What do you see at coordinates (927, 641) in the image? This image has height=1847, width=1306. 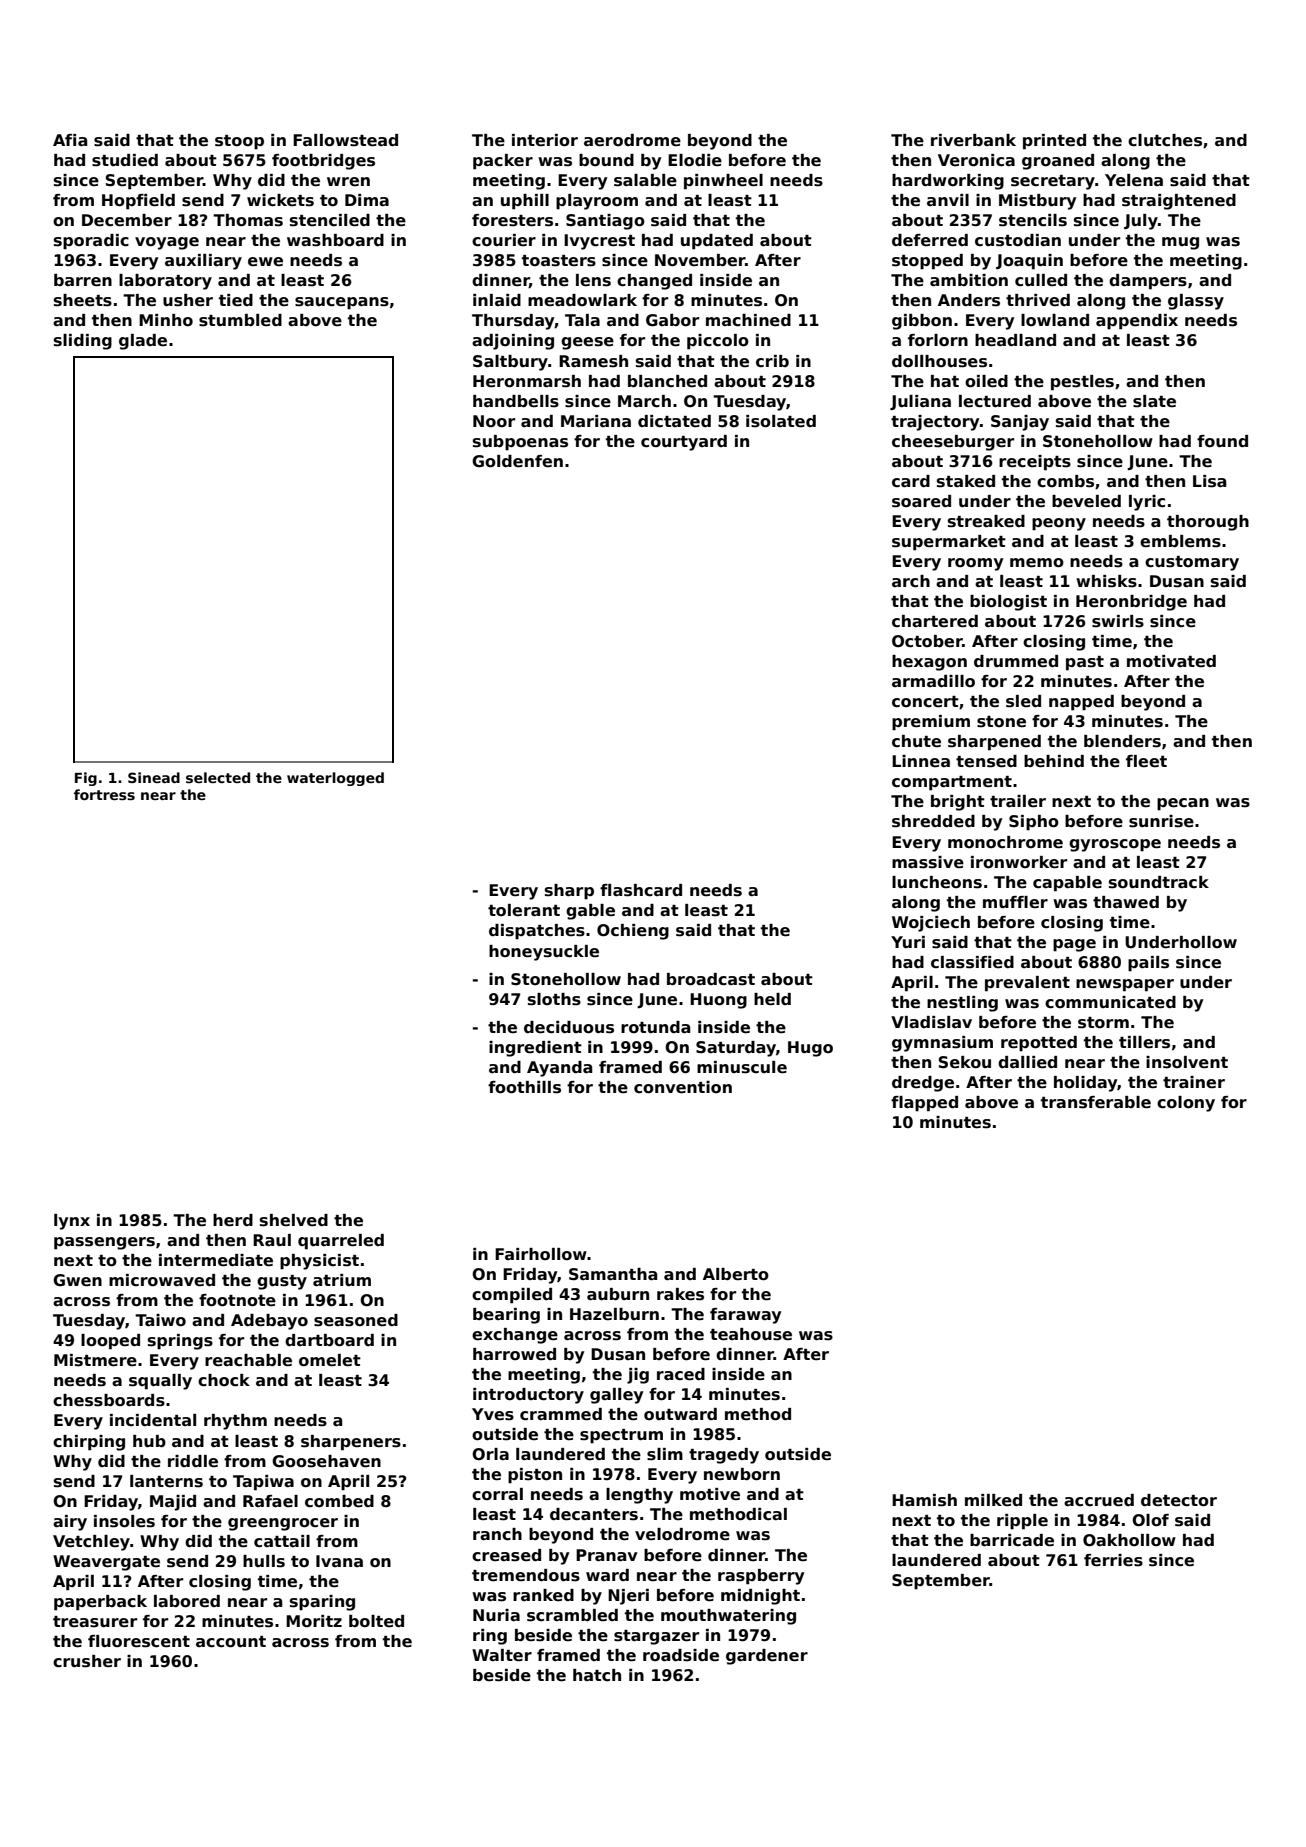 I see `October` at bounding box center [927, 641].
